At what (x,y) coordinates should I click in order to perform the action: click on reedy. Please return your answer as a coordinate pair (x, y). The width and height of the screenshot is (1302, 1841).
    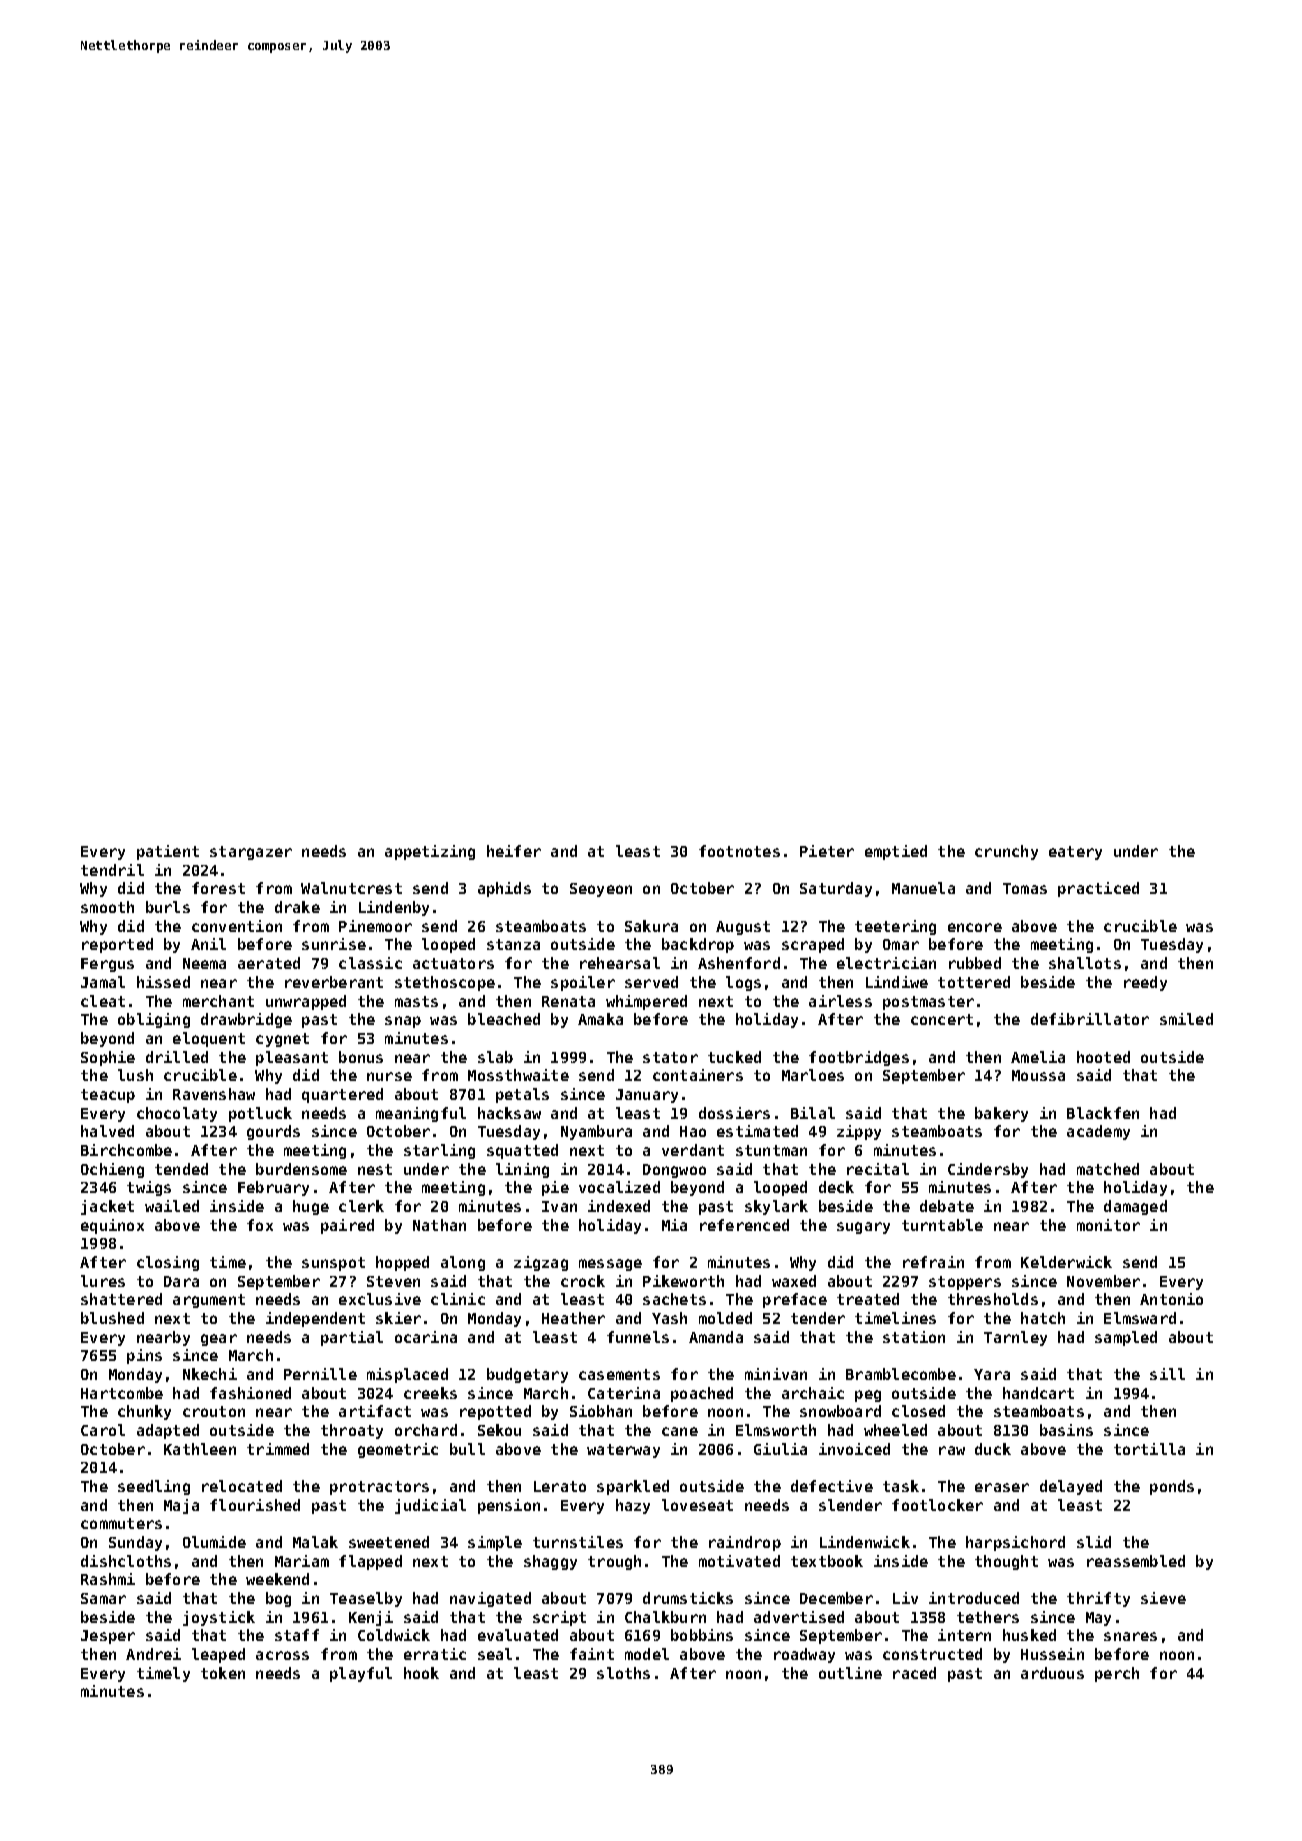
    Looking at the image, I should click on (1145, 983).
